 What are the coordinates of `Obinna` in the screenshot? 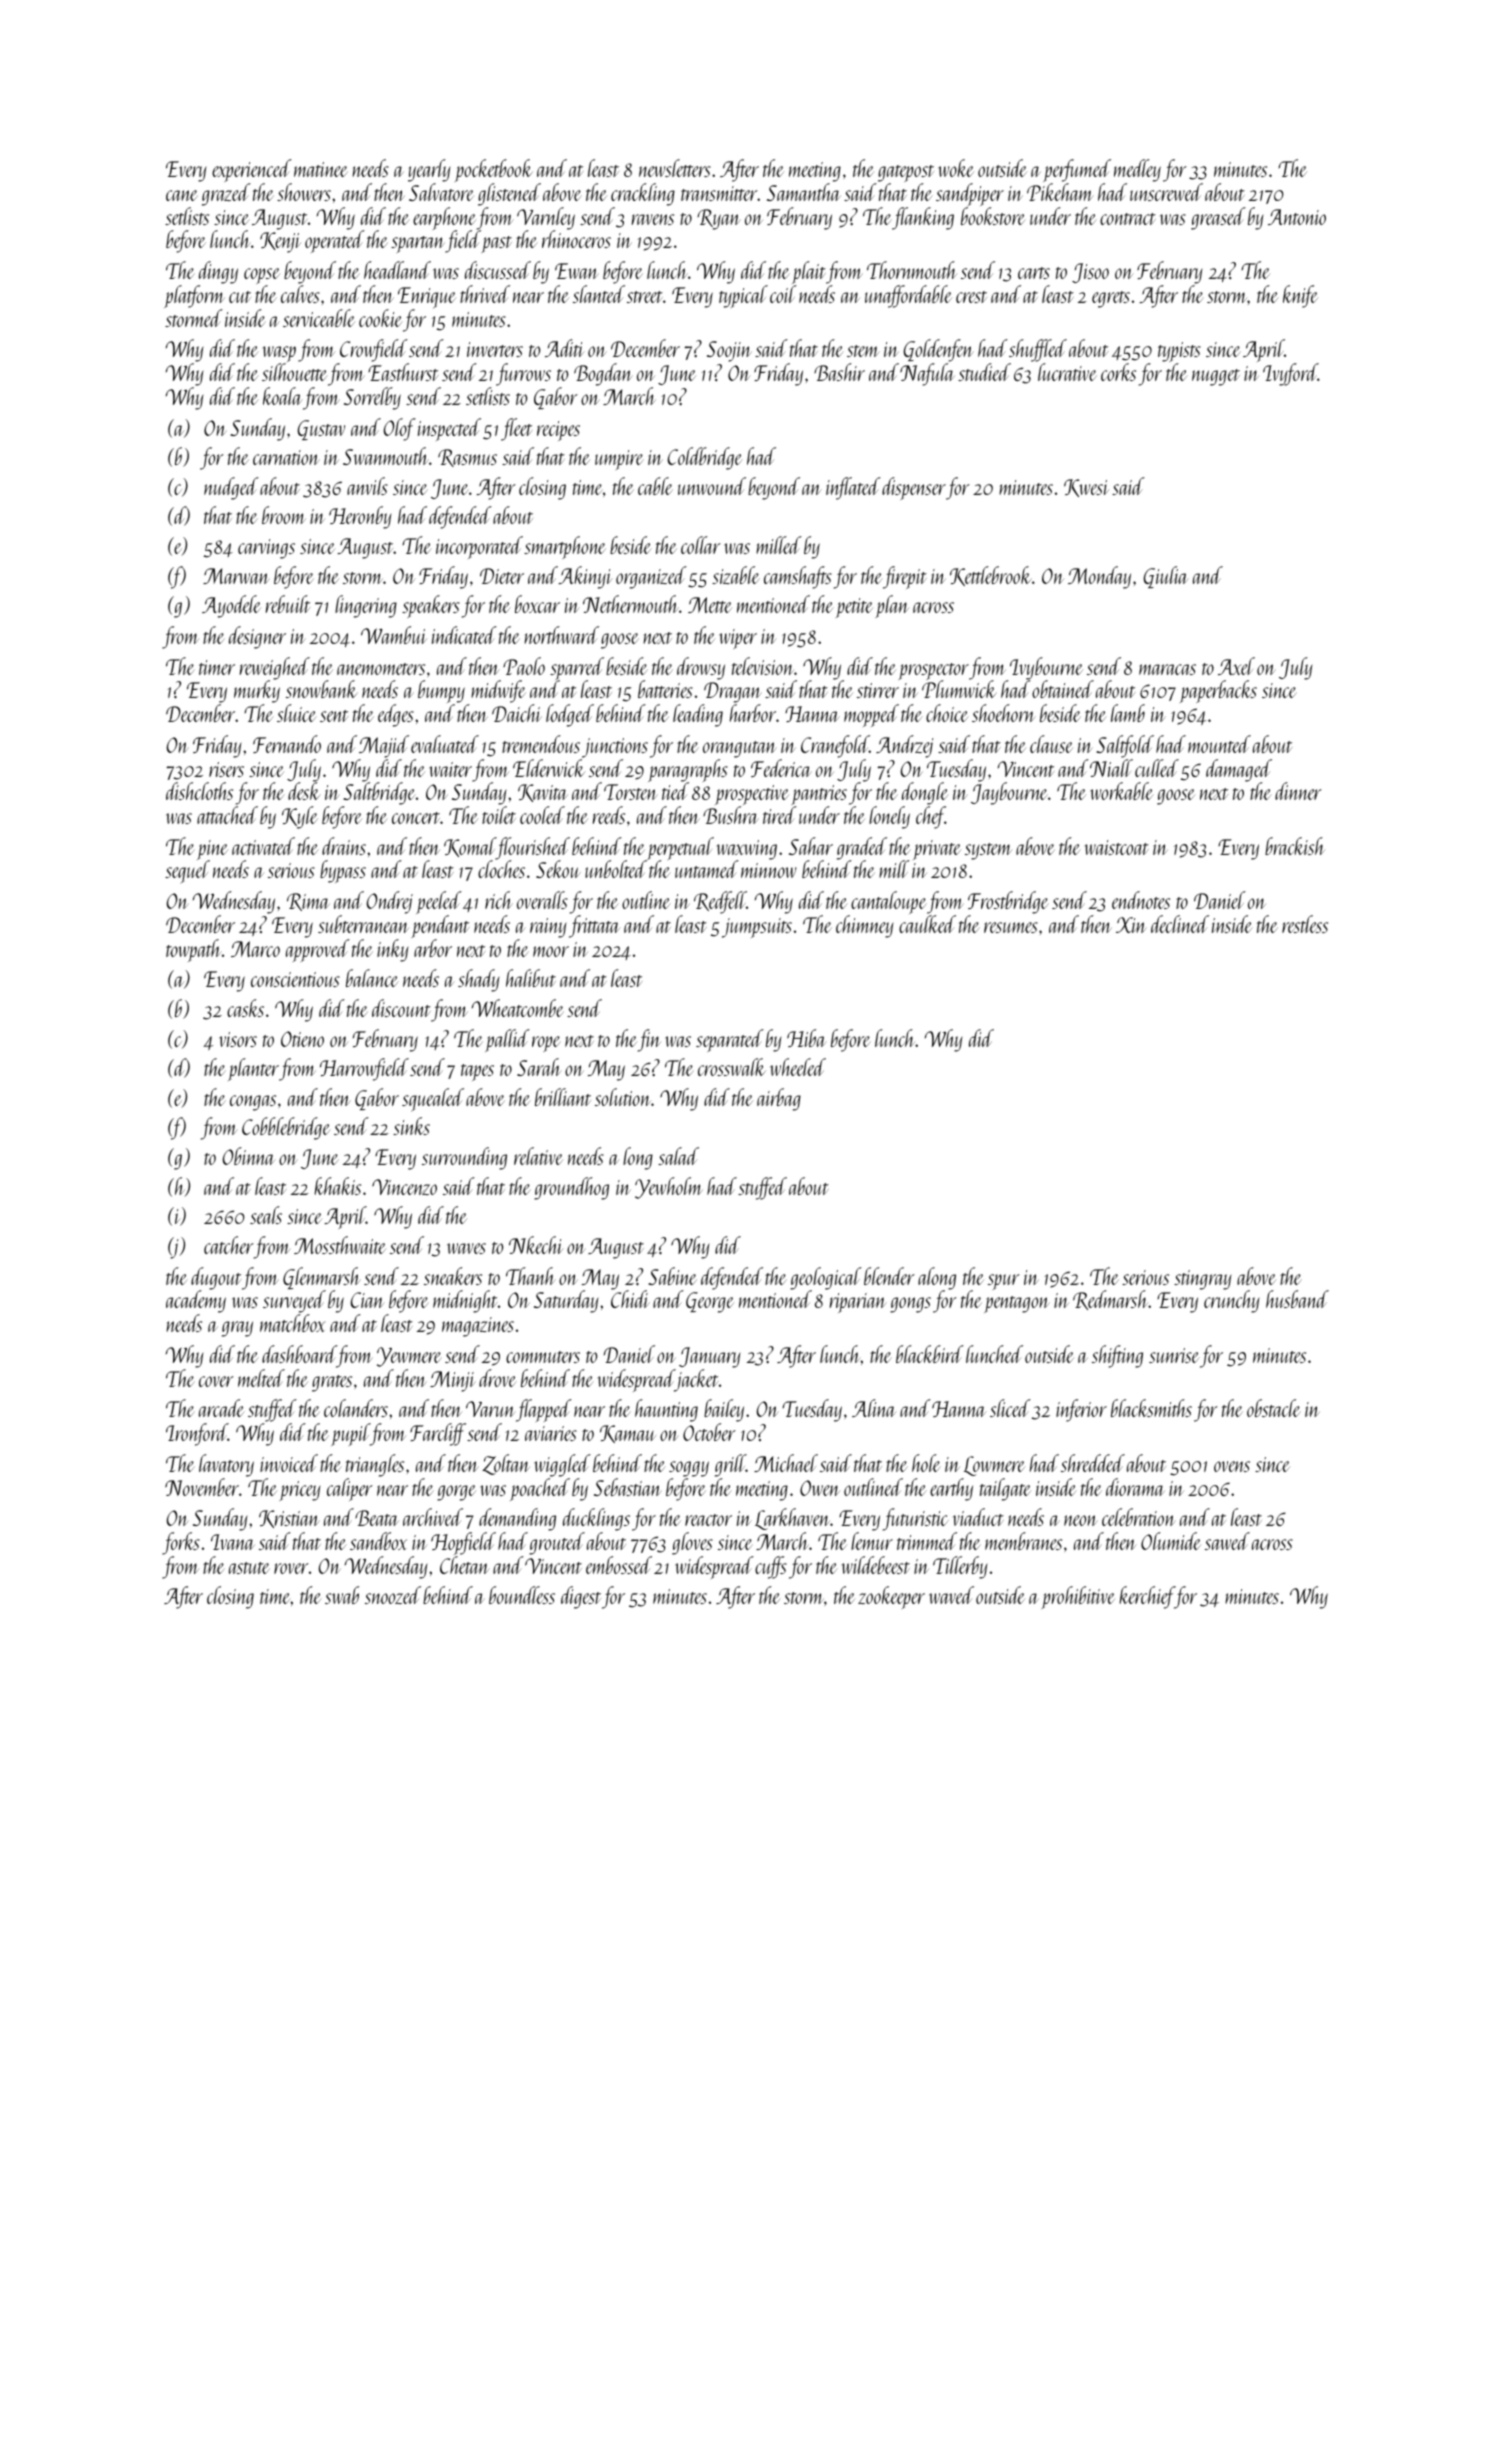 It's located at (249, 1156).
